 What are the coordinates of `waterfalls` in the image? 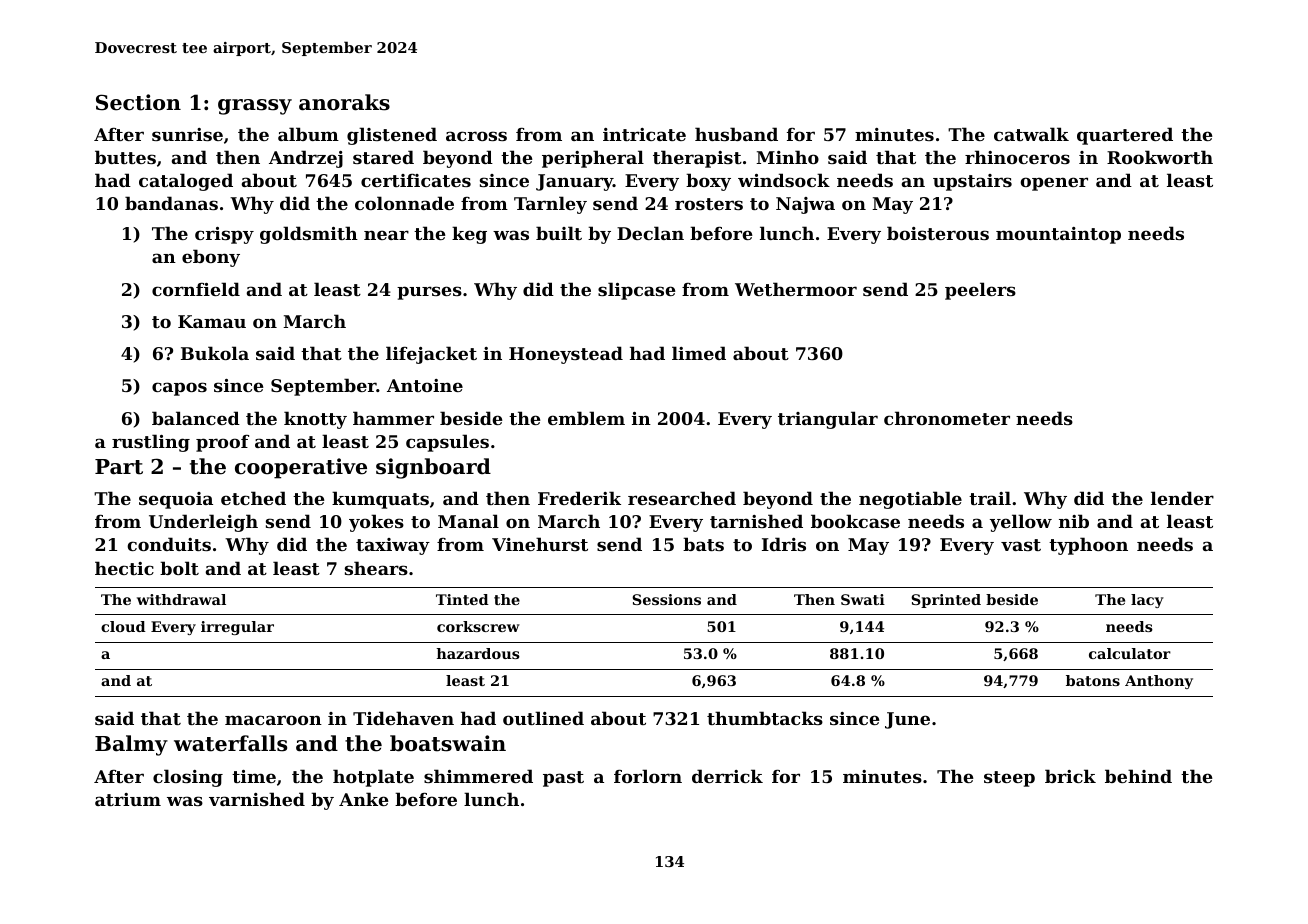 It's located at (230, 743).
